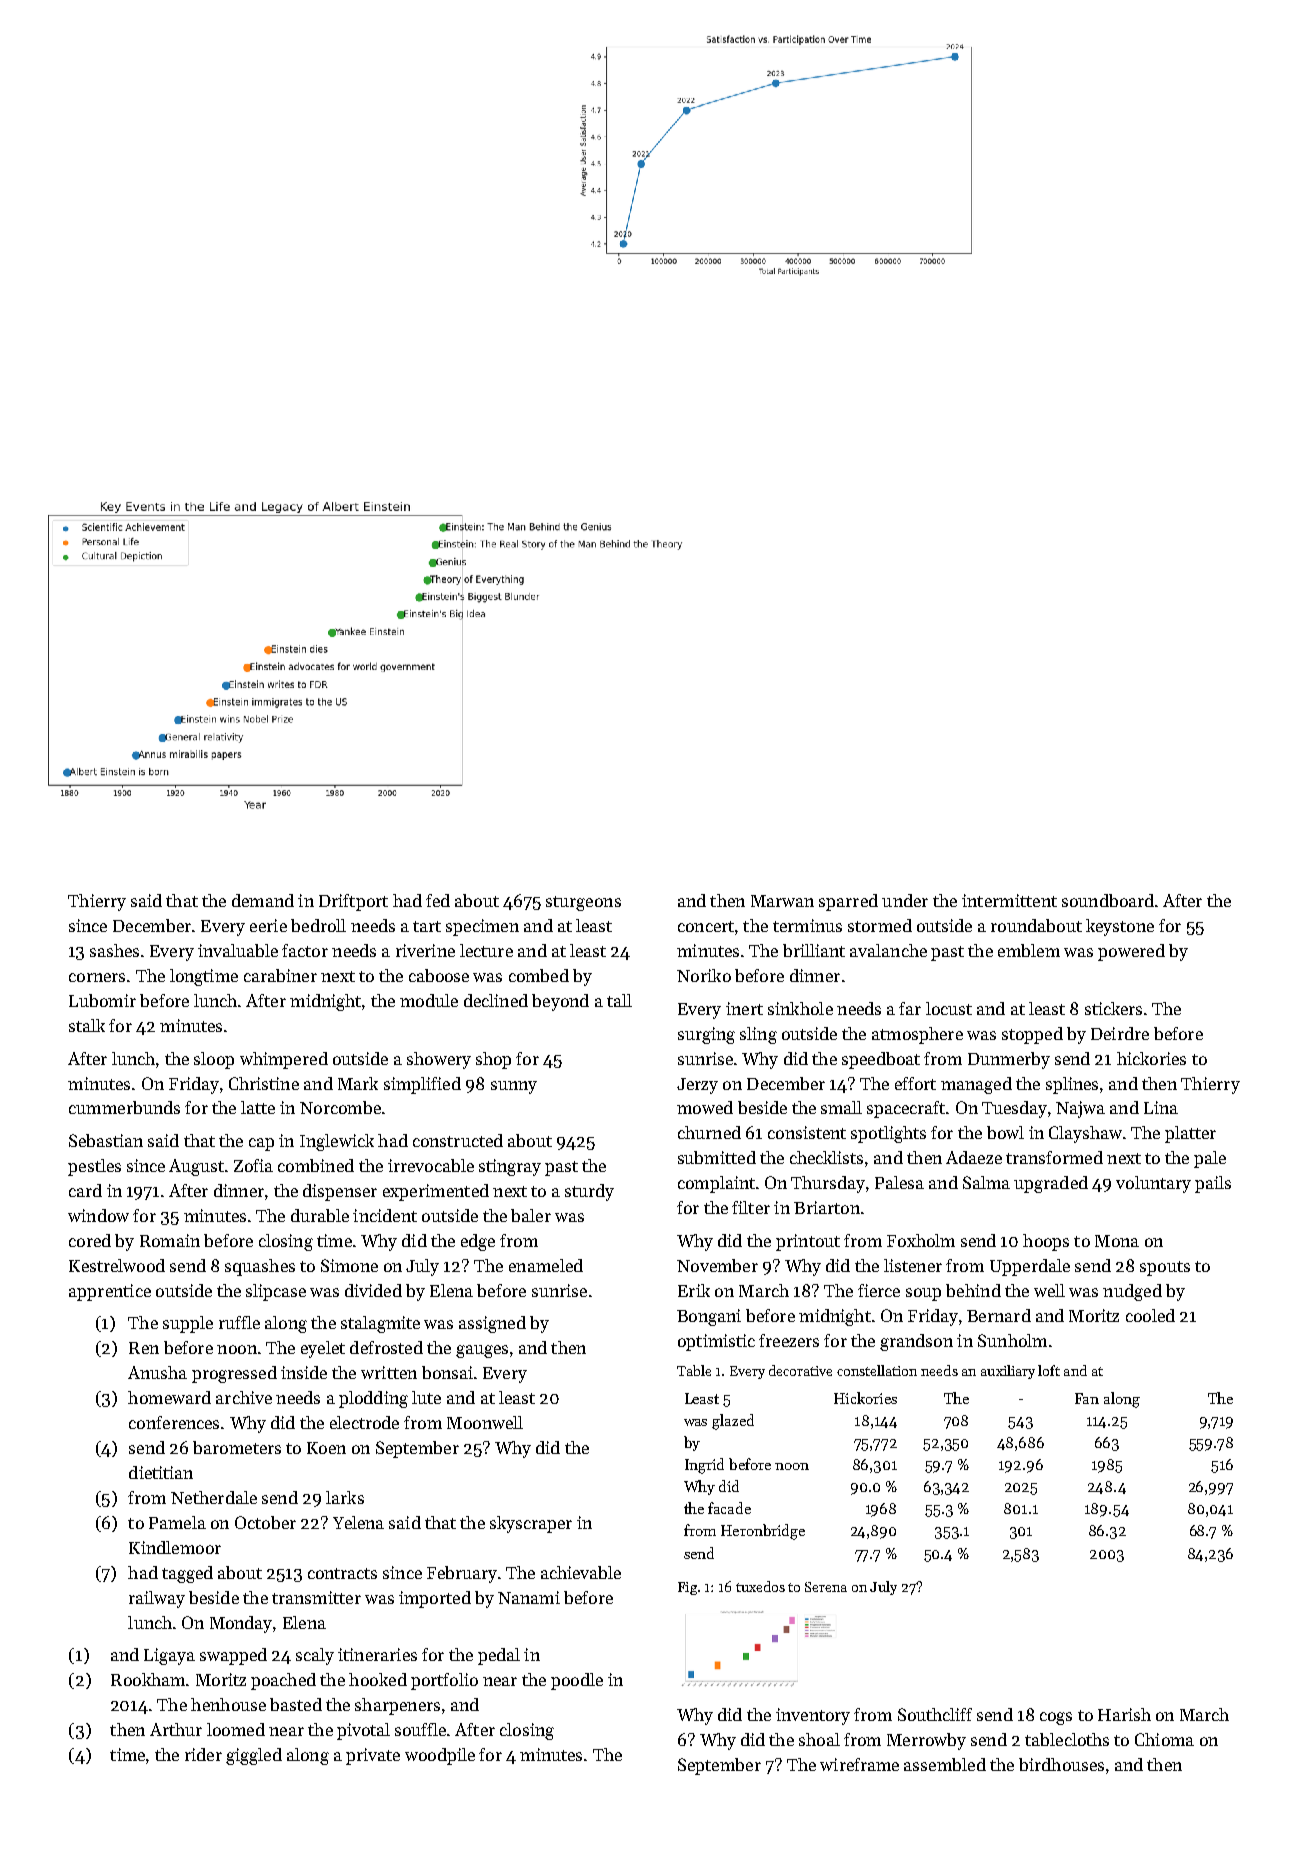  What do you see at coordinates (709, 1317) in the page?
I see `Bongani` at bounding box center [709, 1317].
